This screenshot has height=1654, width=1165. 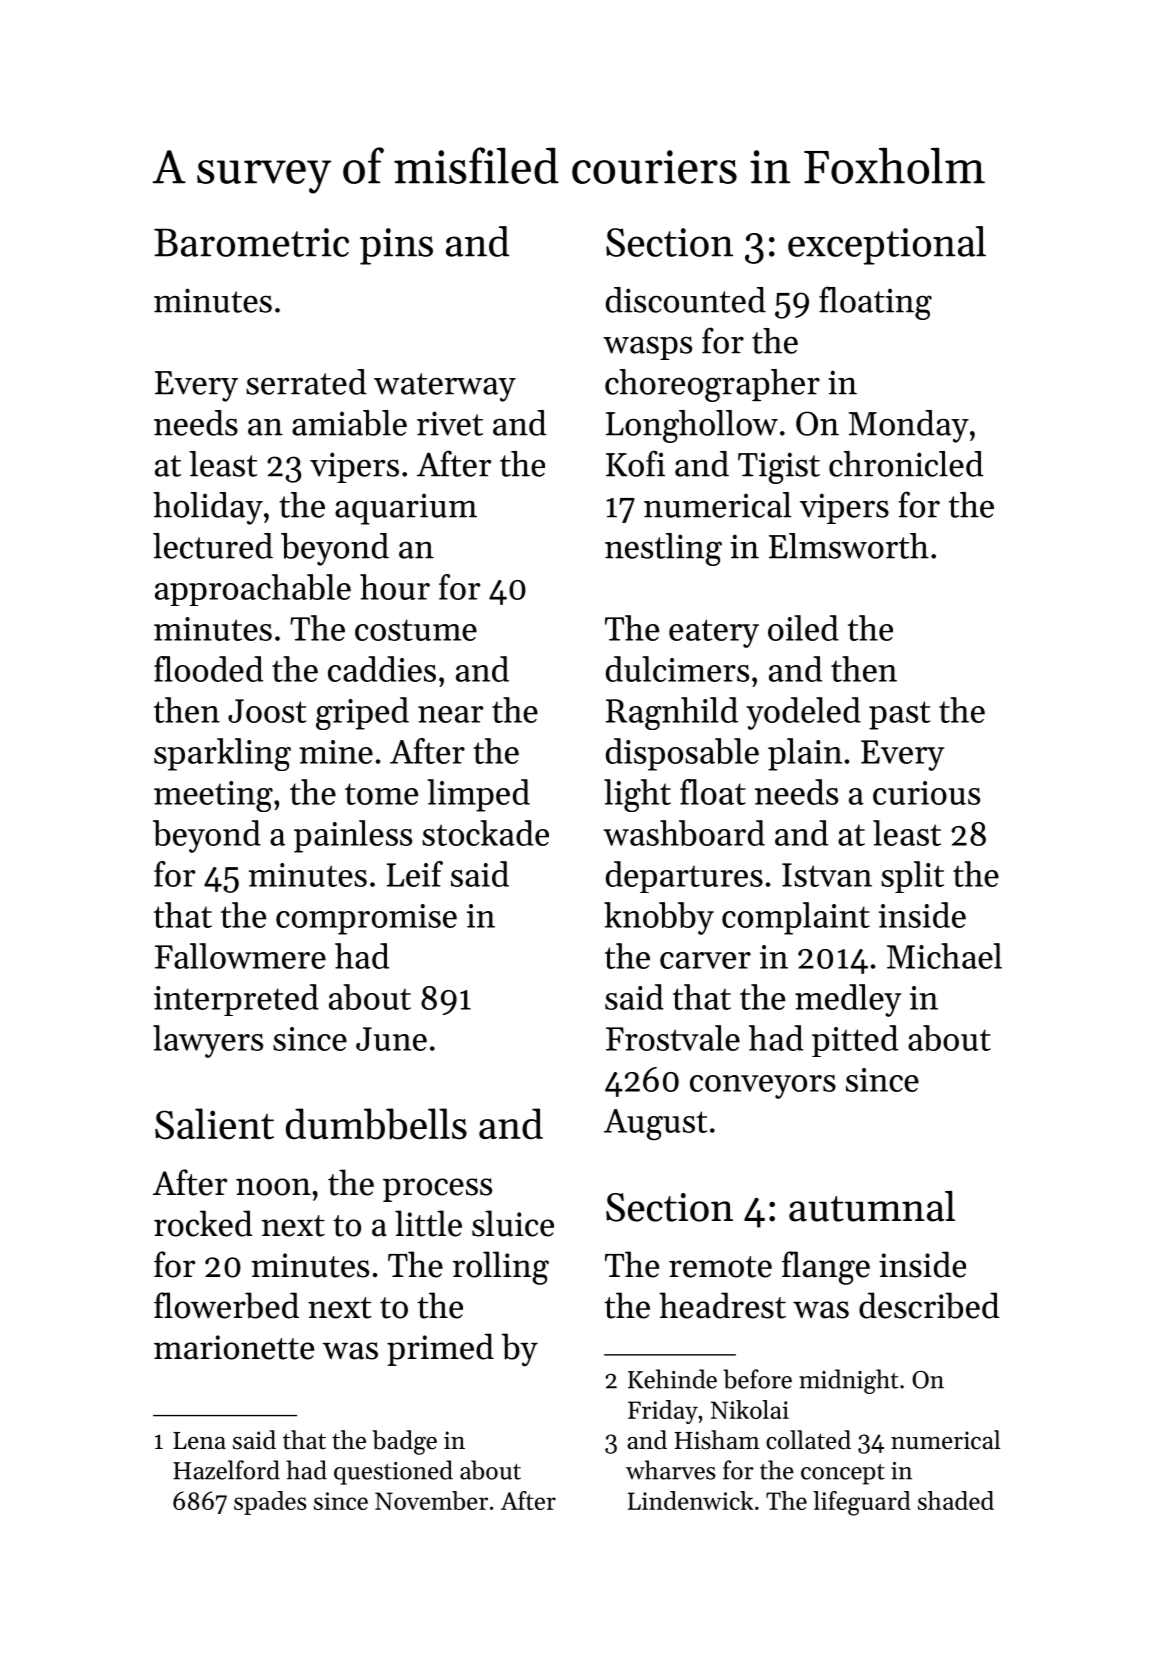 What do you see at coordinates (226, 1305) in the screenshot?
I see `flowerbed` at bounding box center [226, 1305].
